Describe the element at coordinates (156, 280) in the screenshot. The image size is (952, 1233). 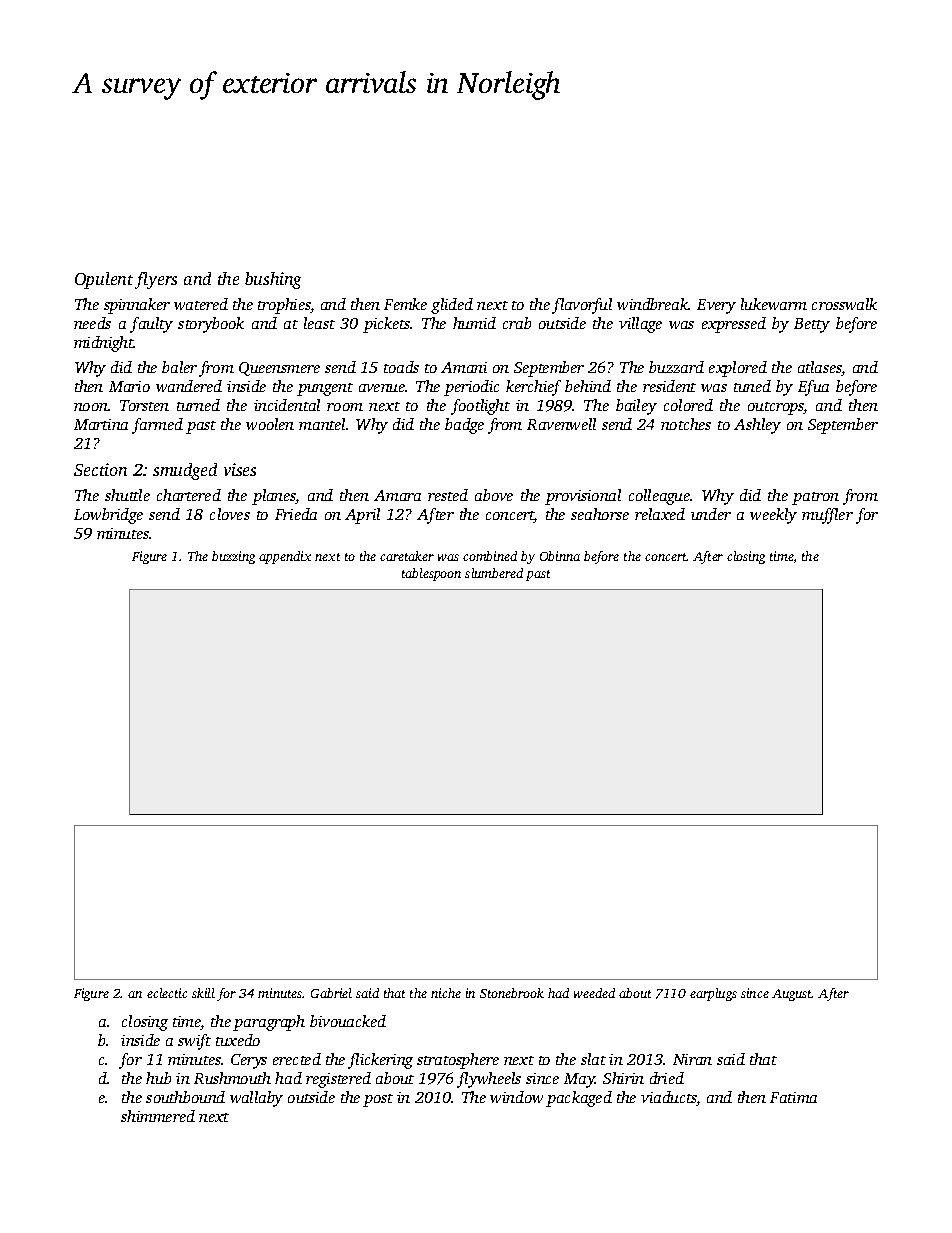
I see `flyers` at that location.
